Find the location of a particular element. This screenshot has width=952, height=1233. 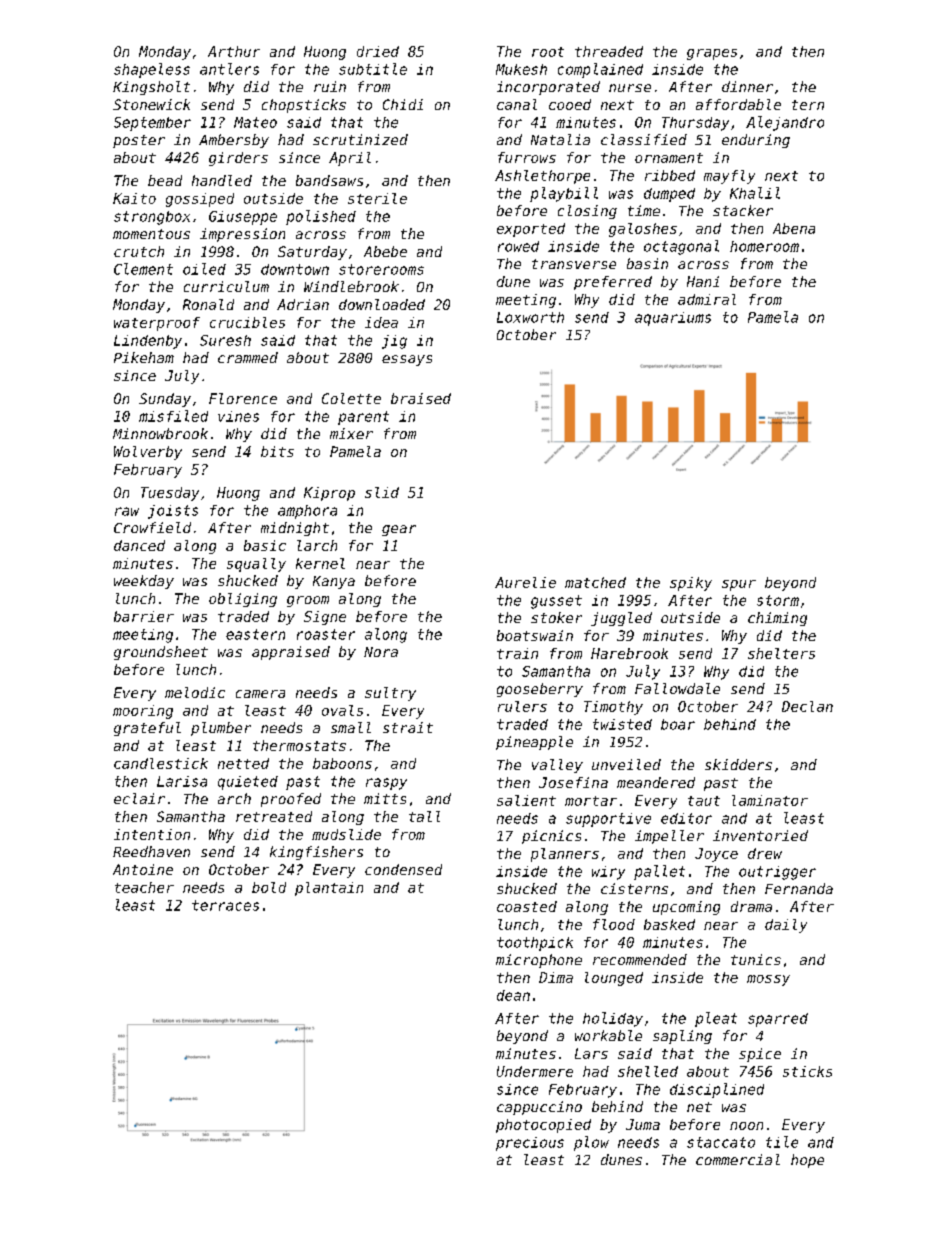

weekday is located at coordinates (144, 582).
